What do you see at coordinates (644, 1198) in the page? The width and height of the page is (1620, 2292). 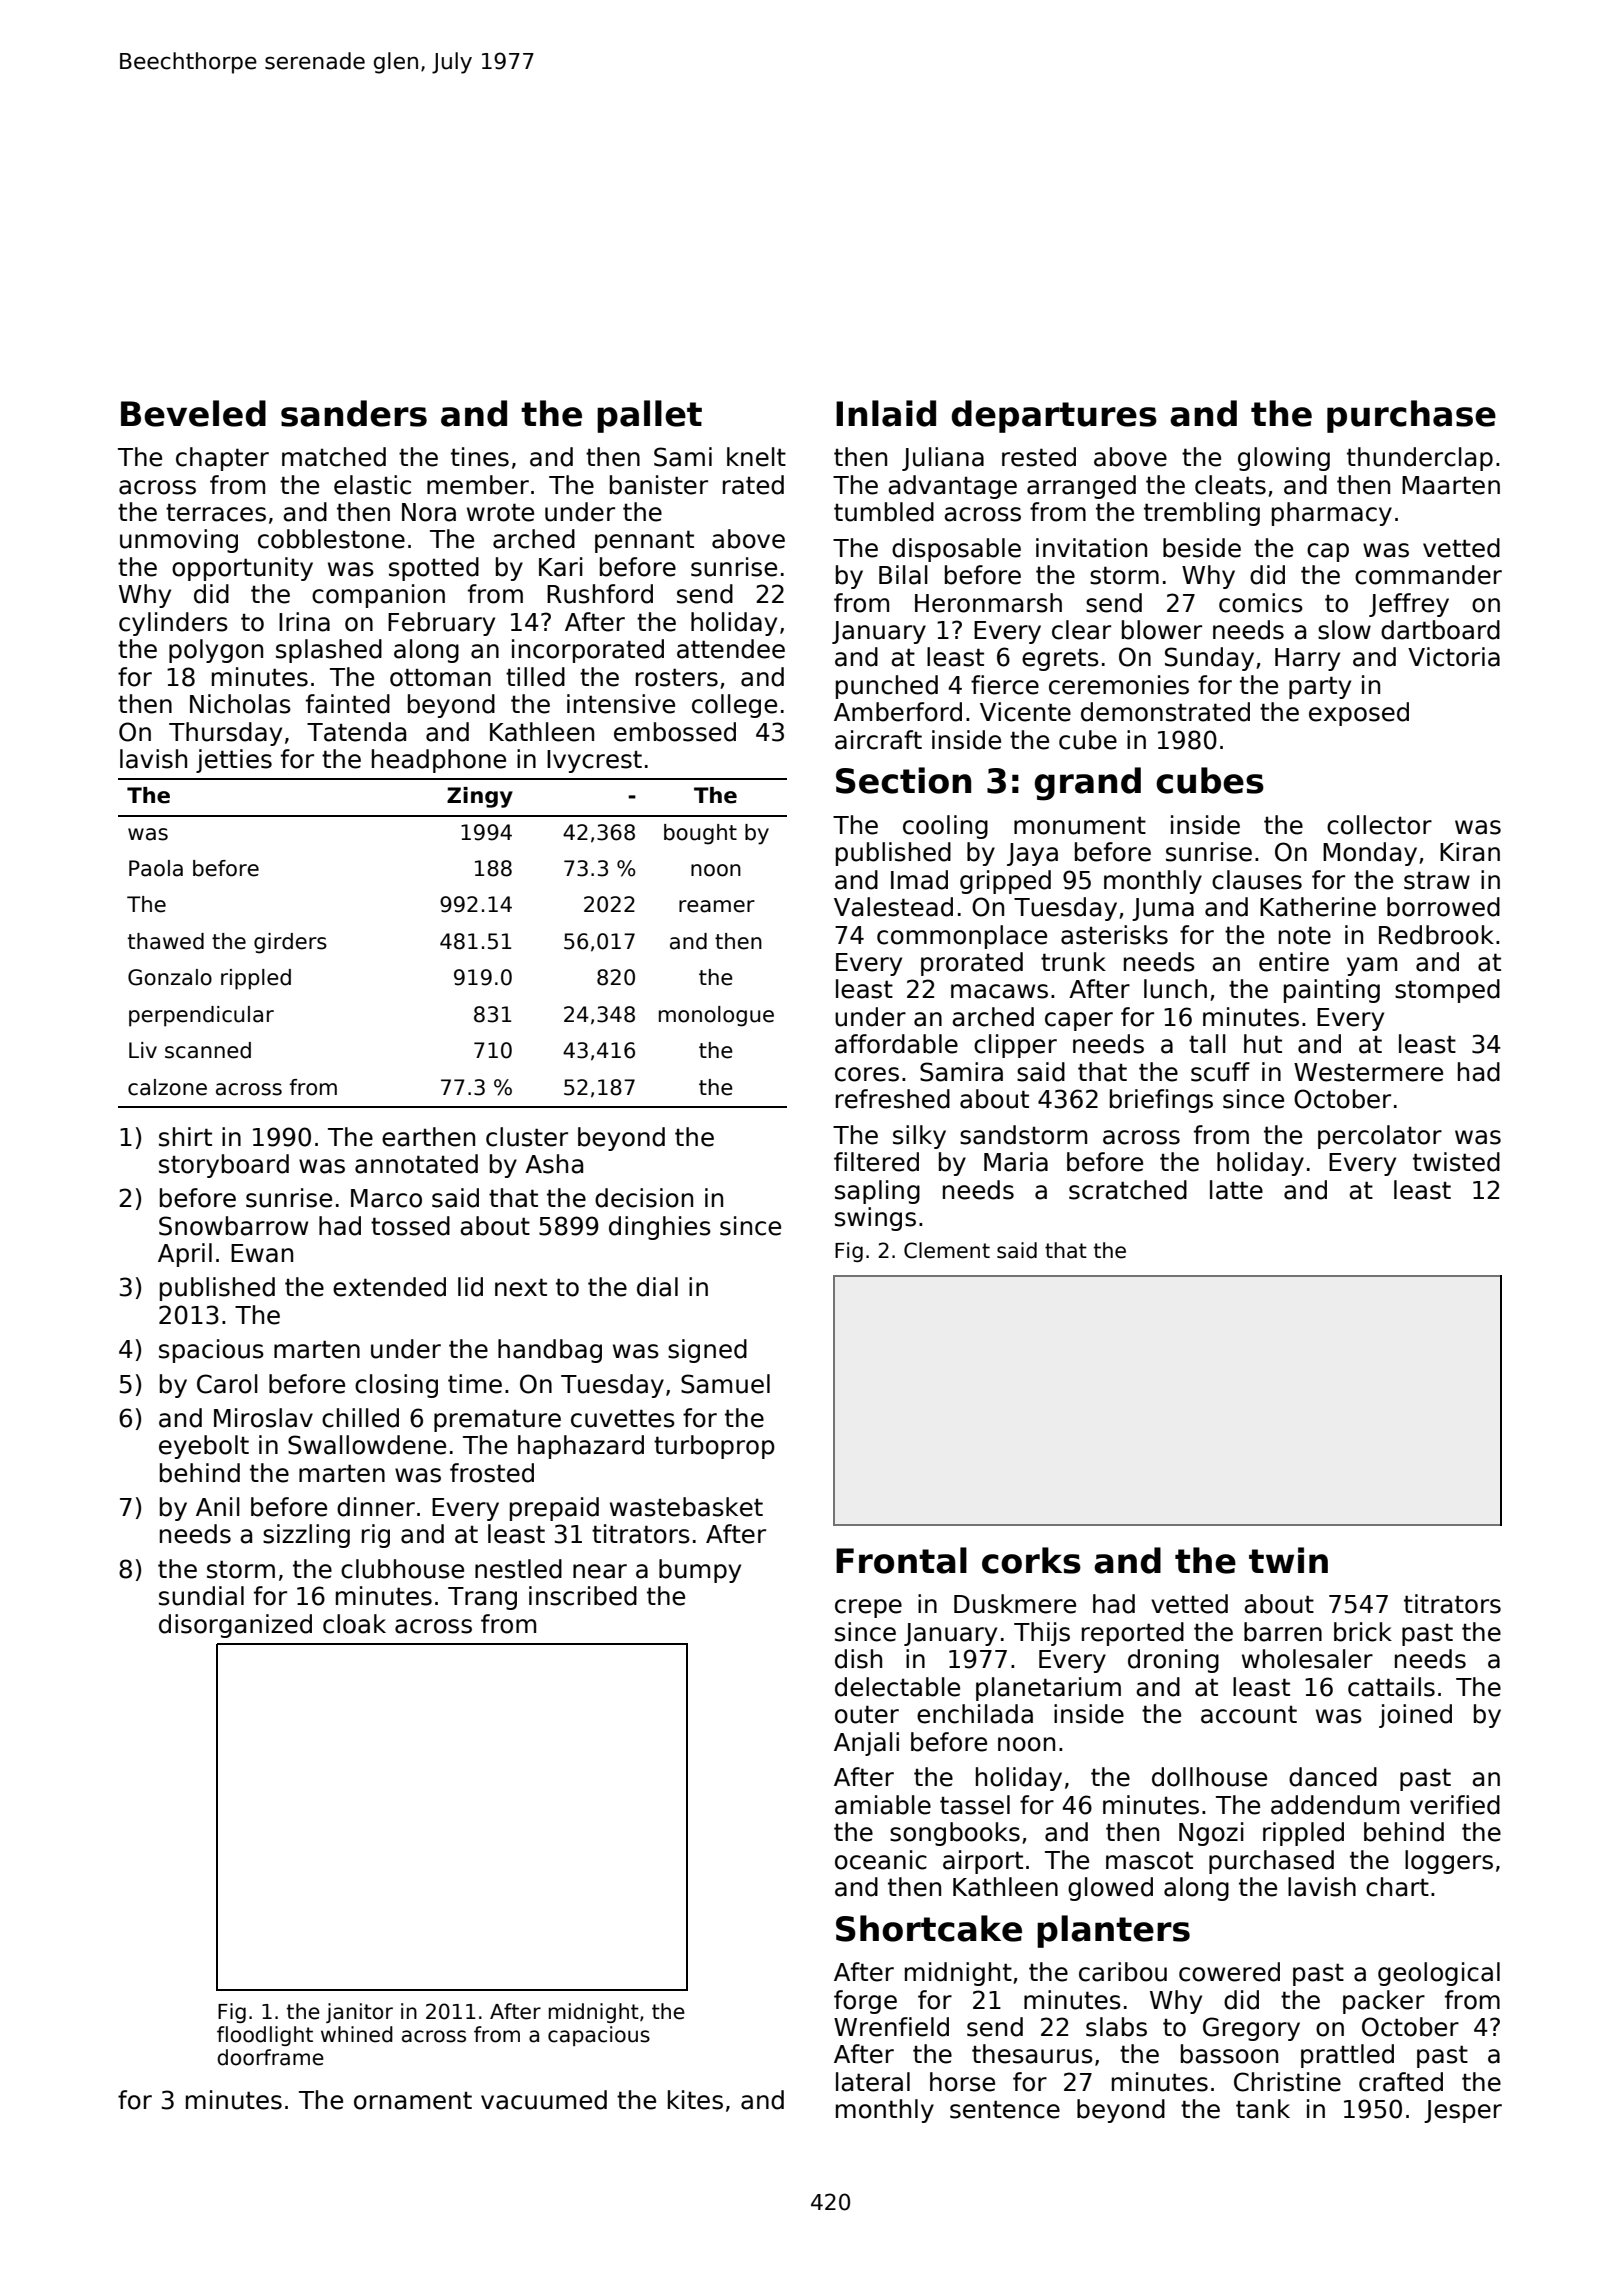 I see `decision` at bounding box center [644, 1198].
